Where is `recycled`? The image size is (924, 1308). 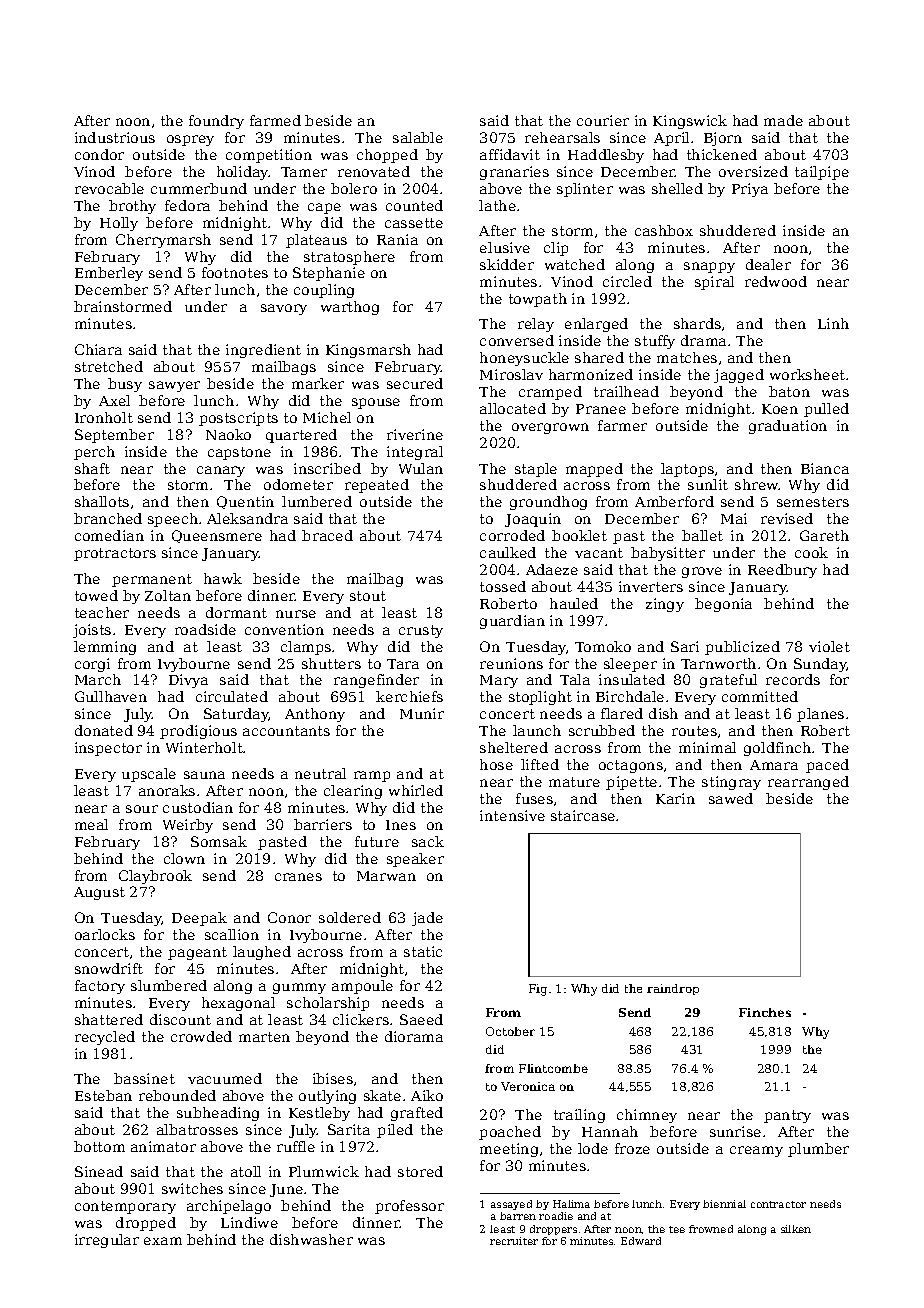
recycled is located at coordinates (105, 1038).
